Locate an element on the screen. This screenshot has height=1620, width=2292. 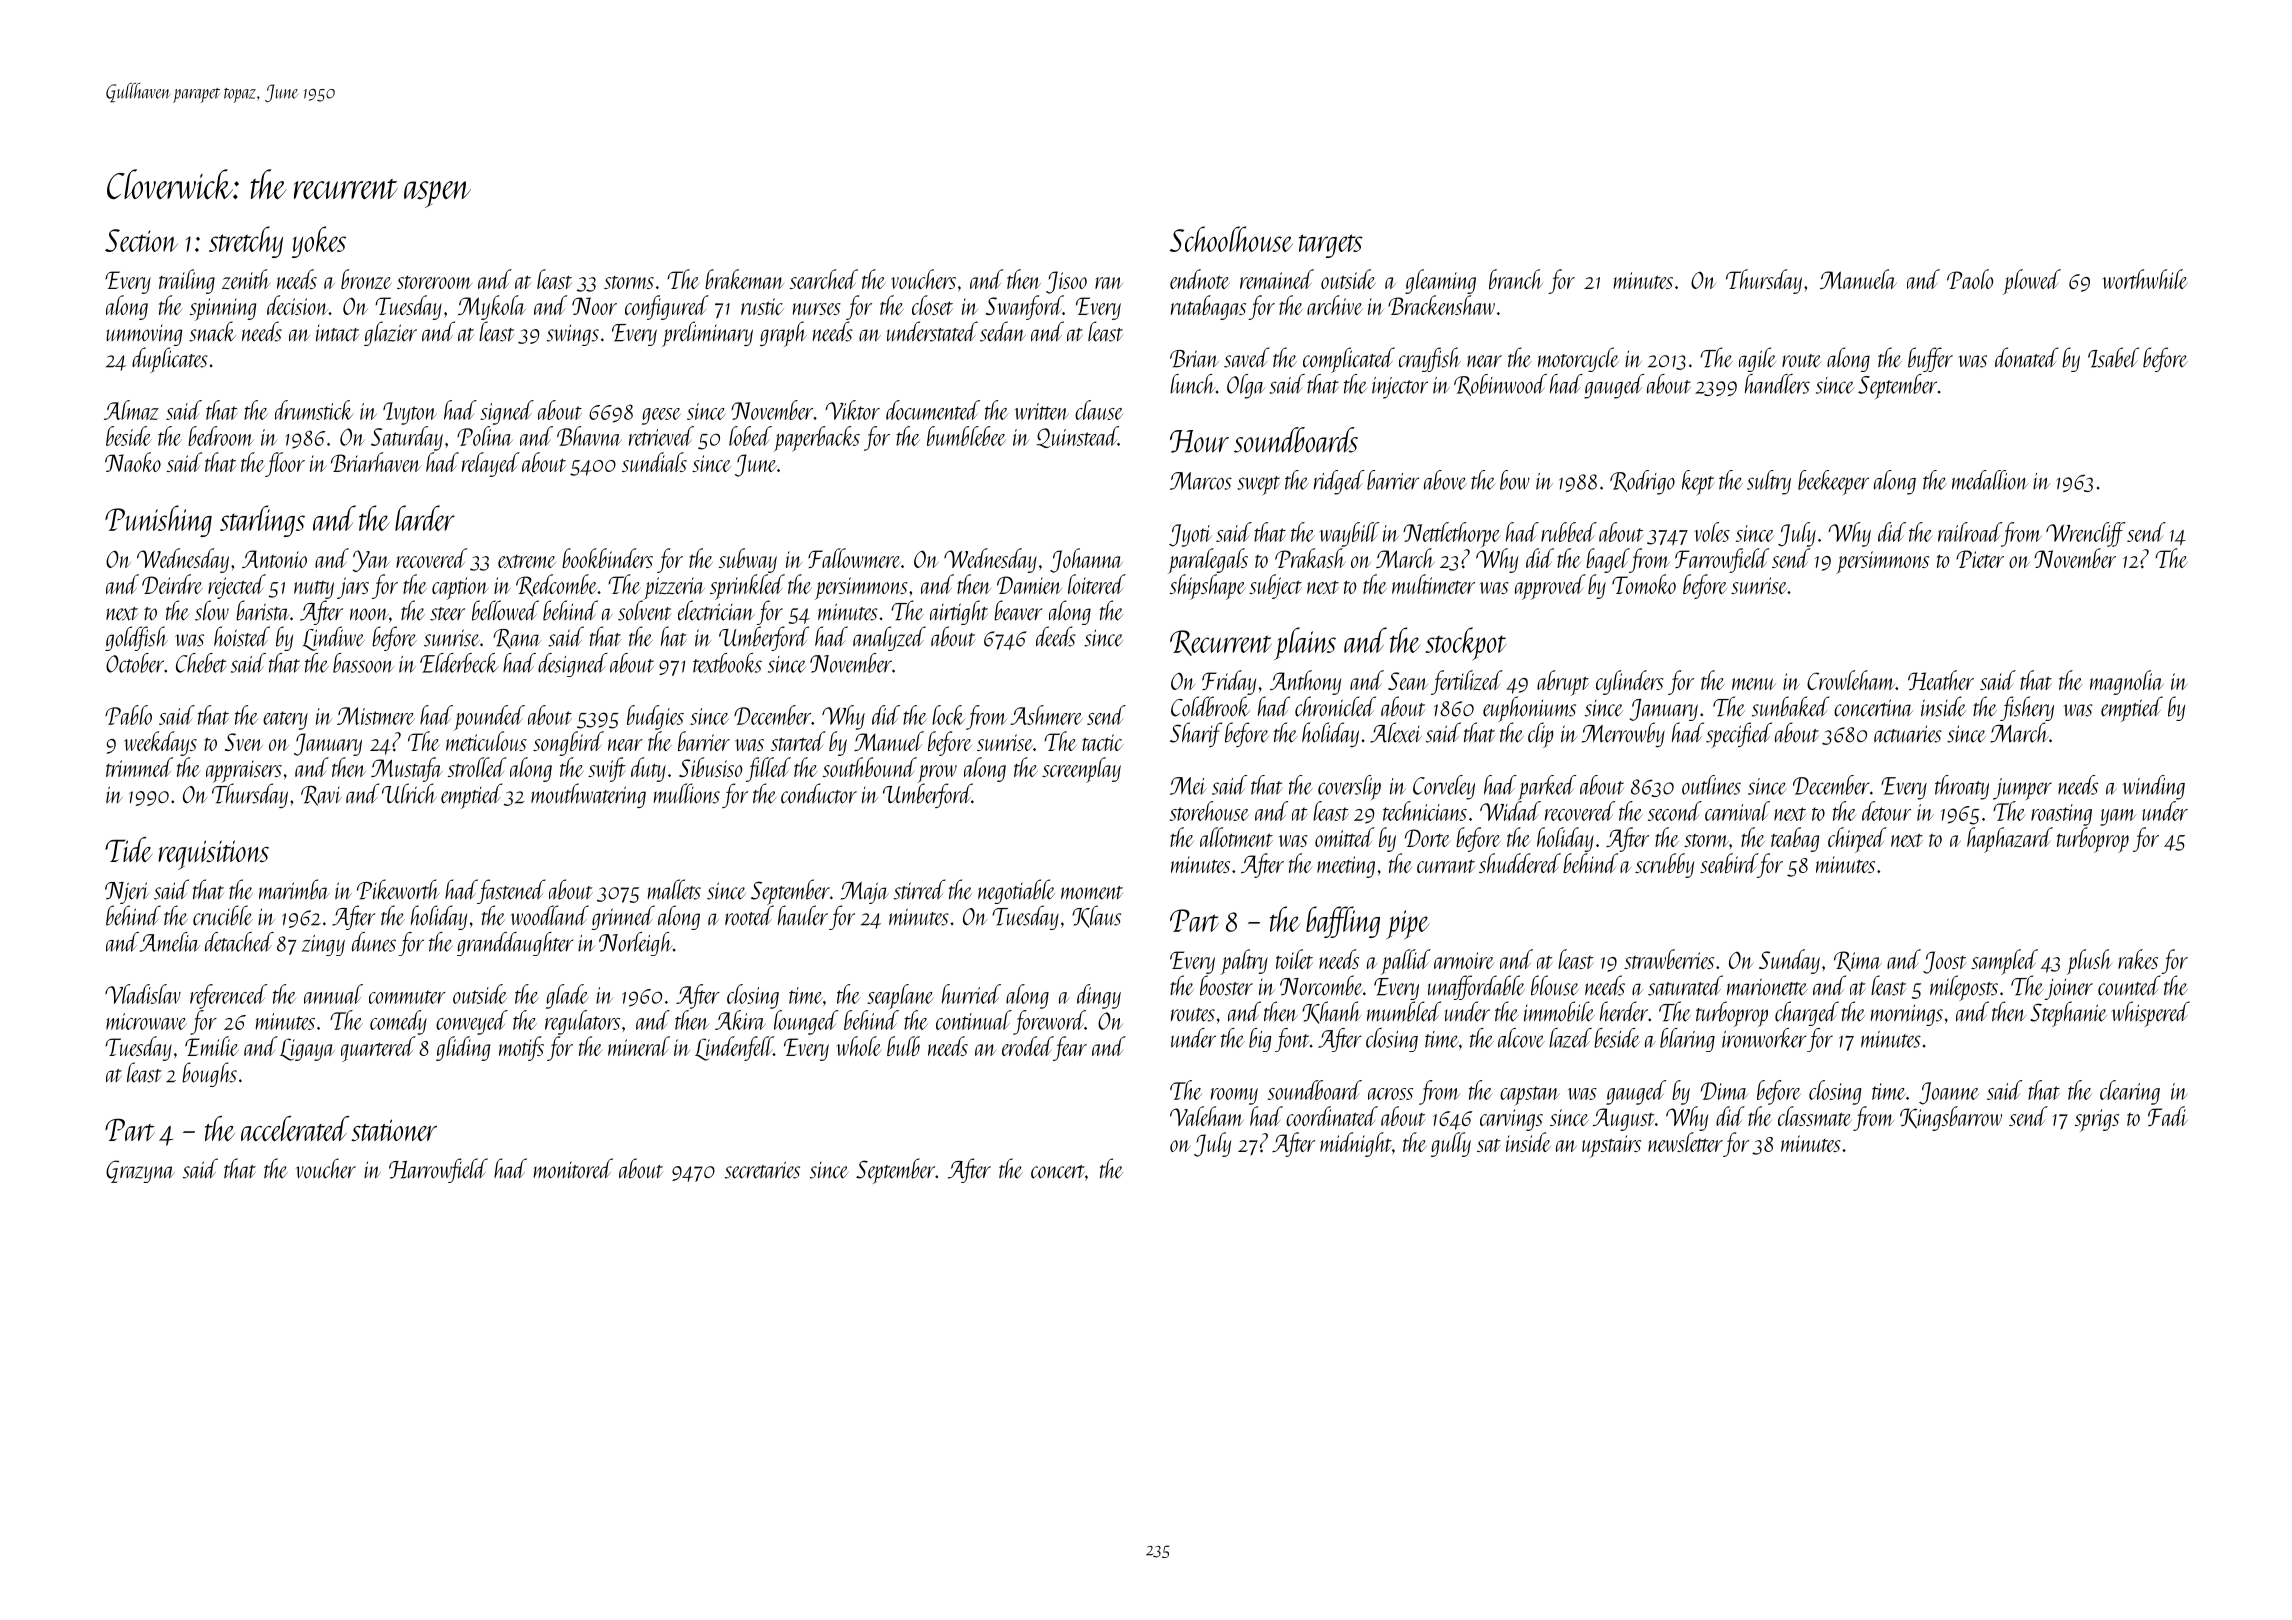
Tide is located at coordinates (128, 849).
